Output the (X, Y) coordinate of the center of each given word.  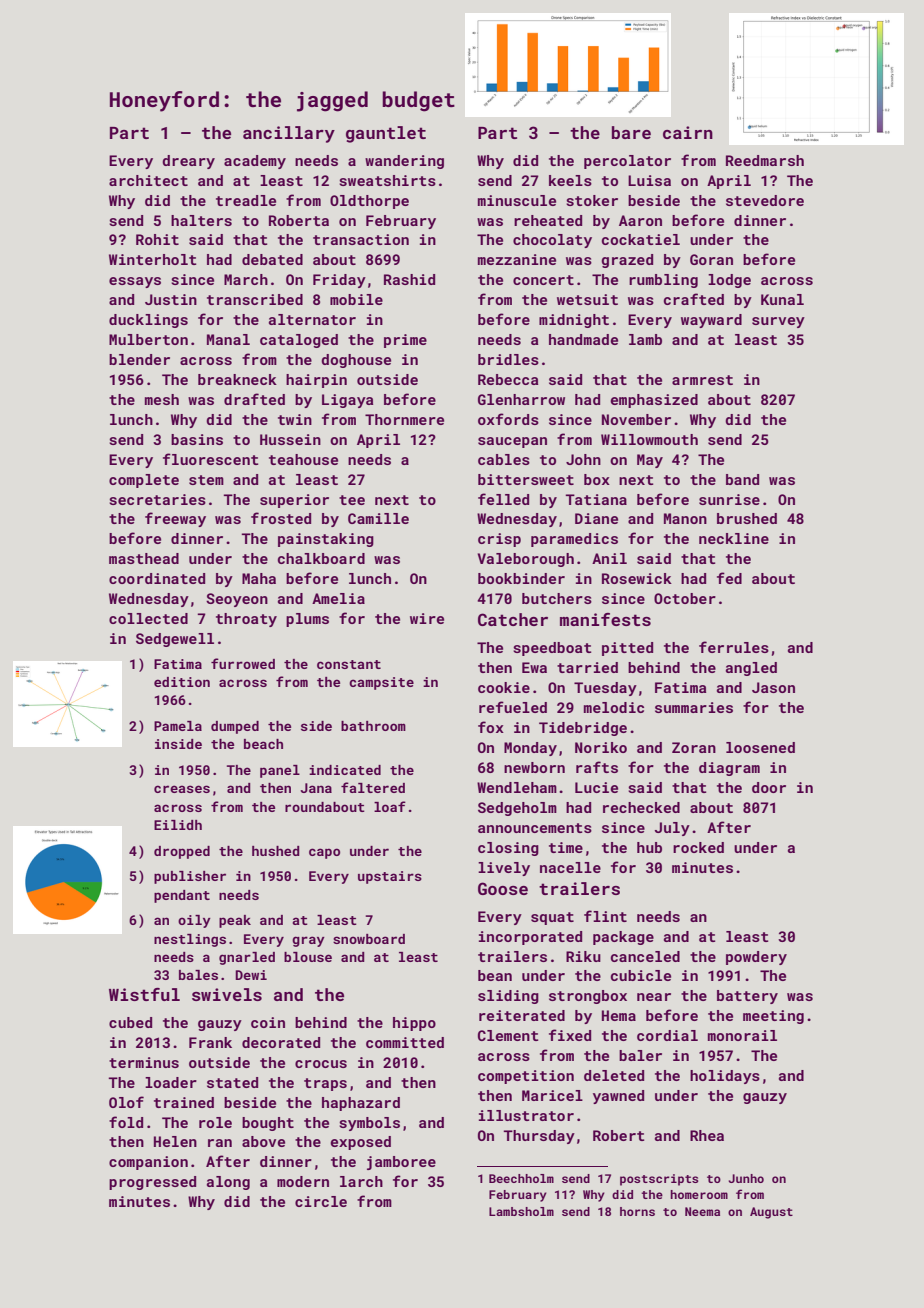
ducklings (148, 321)
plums (307, 620)
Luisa (649, 180)
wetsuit (587, 299)
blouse (308, 957)
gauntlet (386, 134)
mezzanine (517, 259)
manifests (605, 619)
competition (526, 1077)
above (263, 1141)
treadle (246, 200)
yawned (618, 1097)
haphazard (361, 1104)
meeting (773, 1017)
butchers (557, 598)
